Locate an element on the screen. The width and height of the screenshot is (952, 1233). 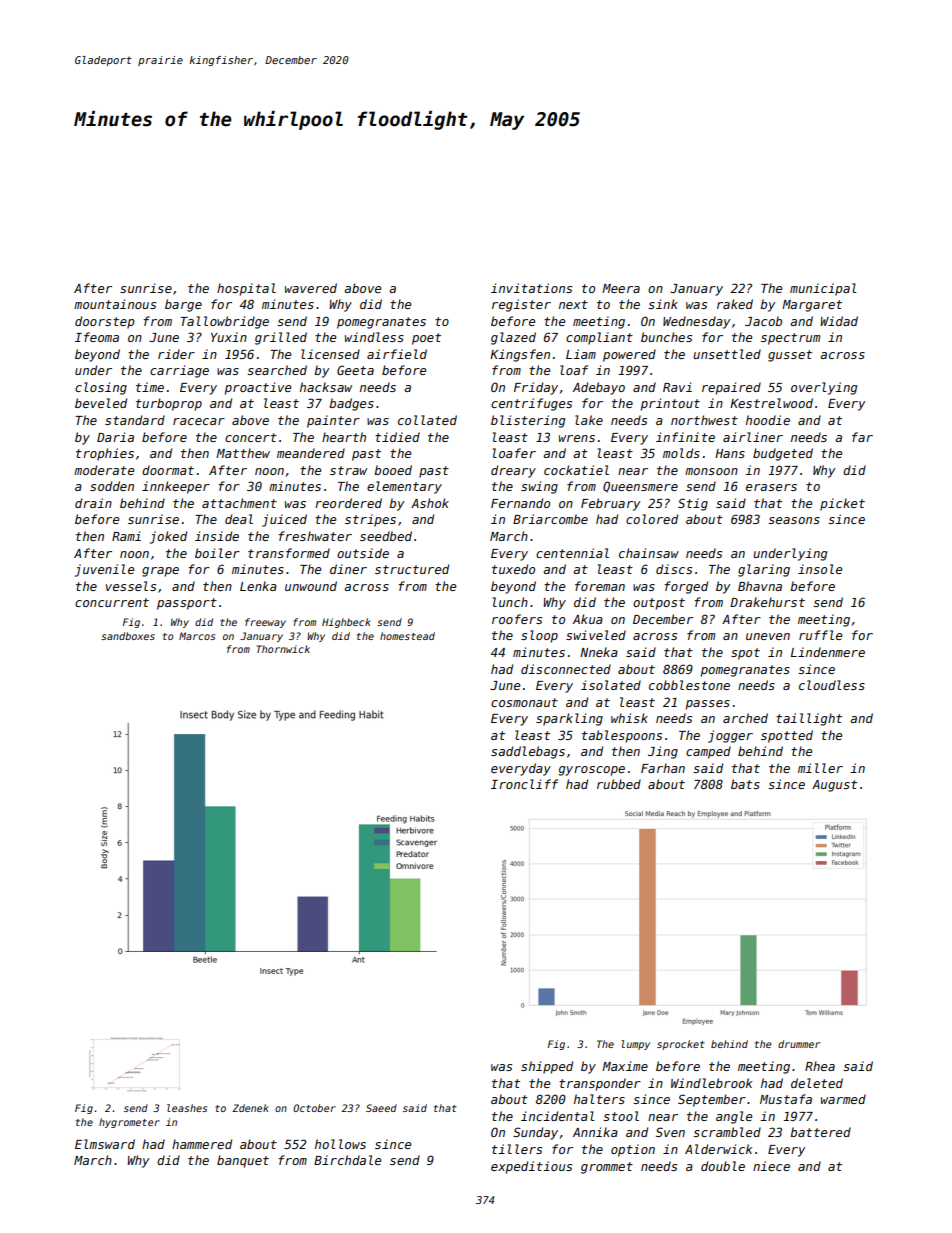
municipal is located at coordinates (823, 289).
